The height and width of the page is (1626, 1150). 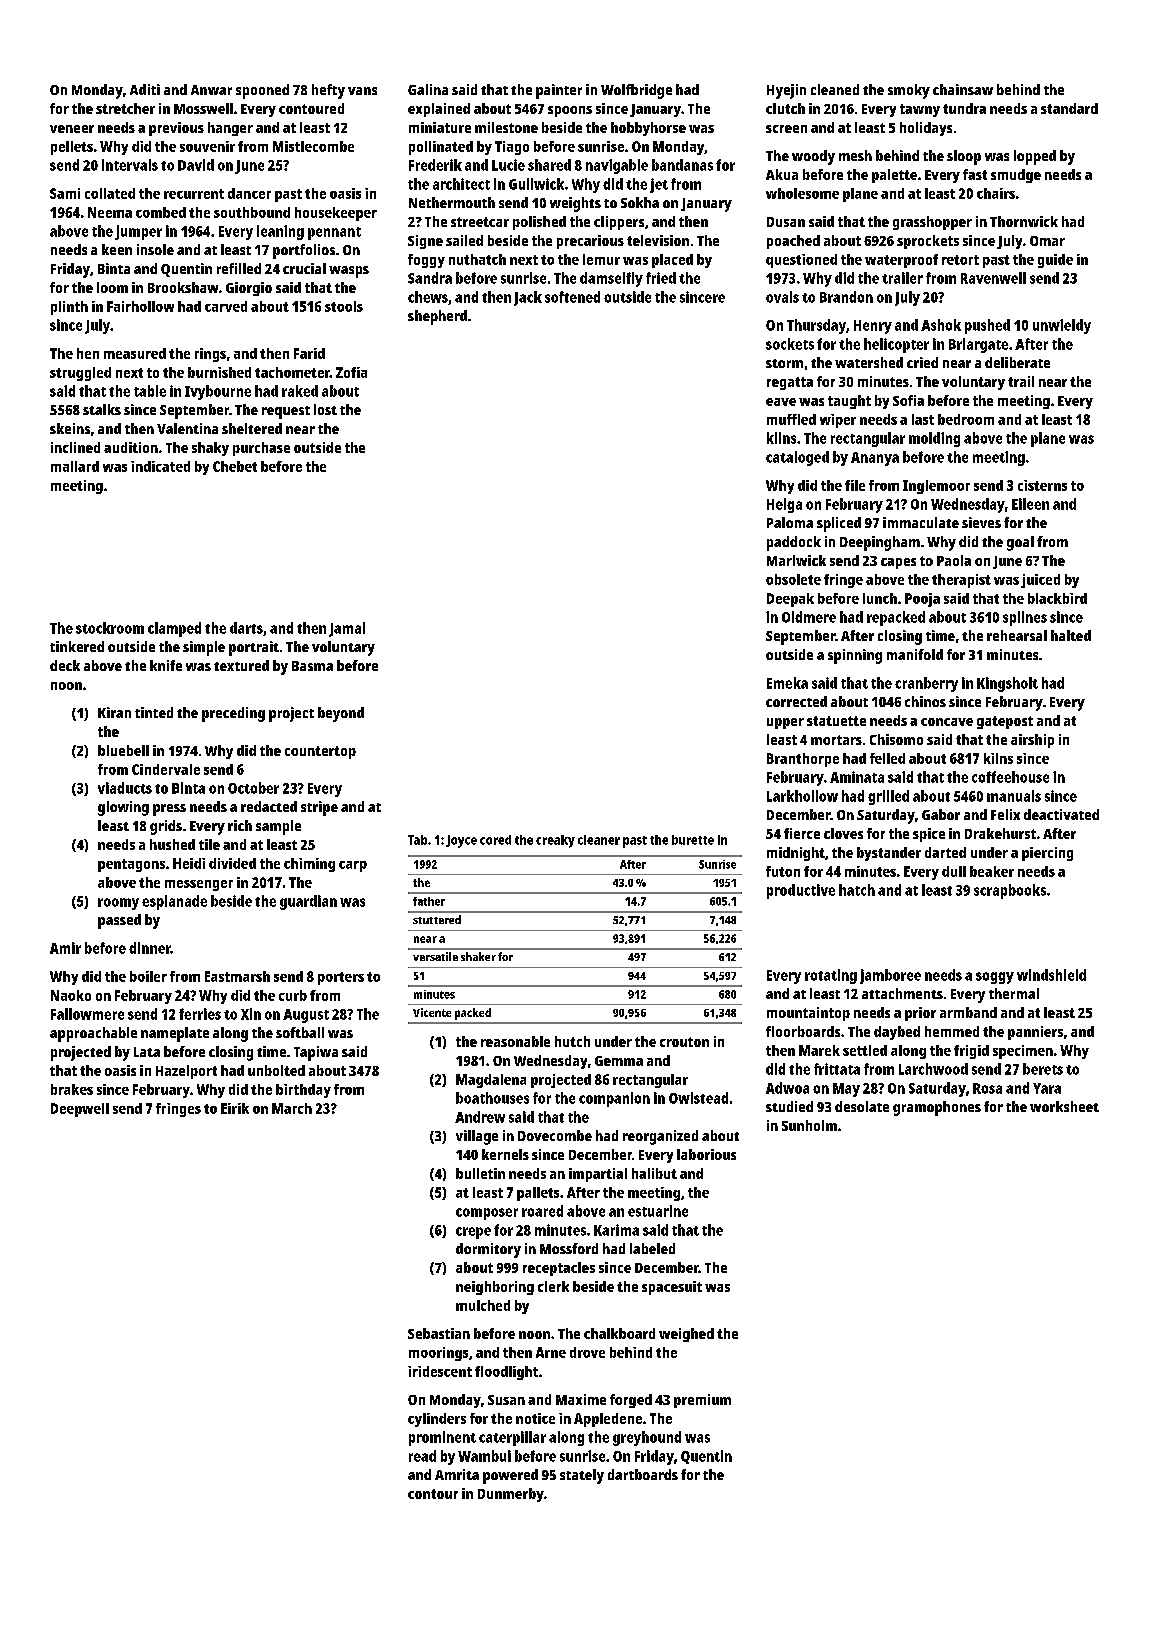 What do you see at coordinates (174, 629) in the page?
I see `clamped` at bounding box center [174, 629].
